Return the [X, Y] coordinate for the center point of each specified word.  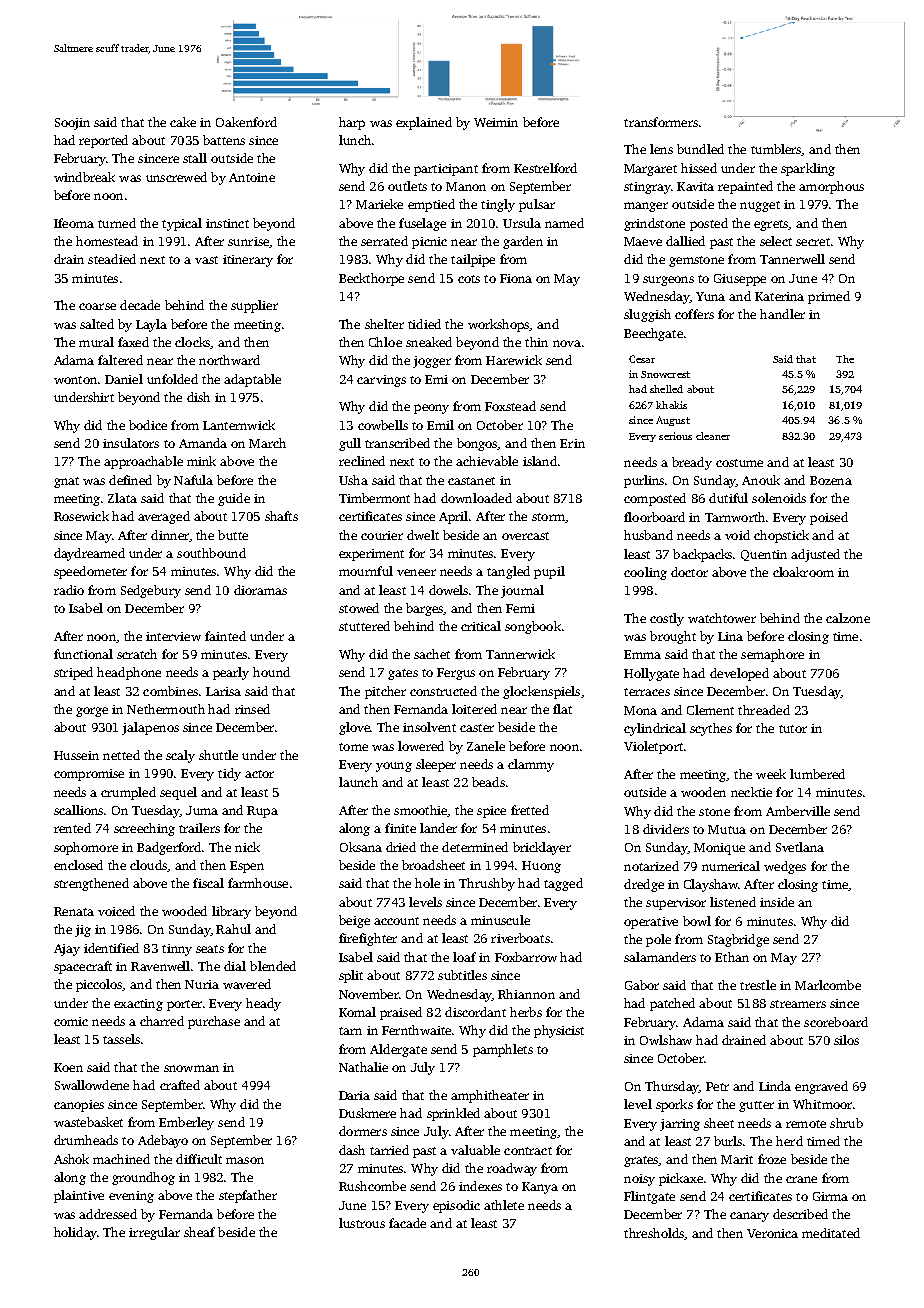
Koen [68, 1067]
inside [777, 902]
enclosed [78, 865]
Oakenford [246, 122]
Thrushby [487, 884]
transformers [661, 122]
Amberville [798, 811]
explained [424, 123]
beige [354, 921]
